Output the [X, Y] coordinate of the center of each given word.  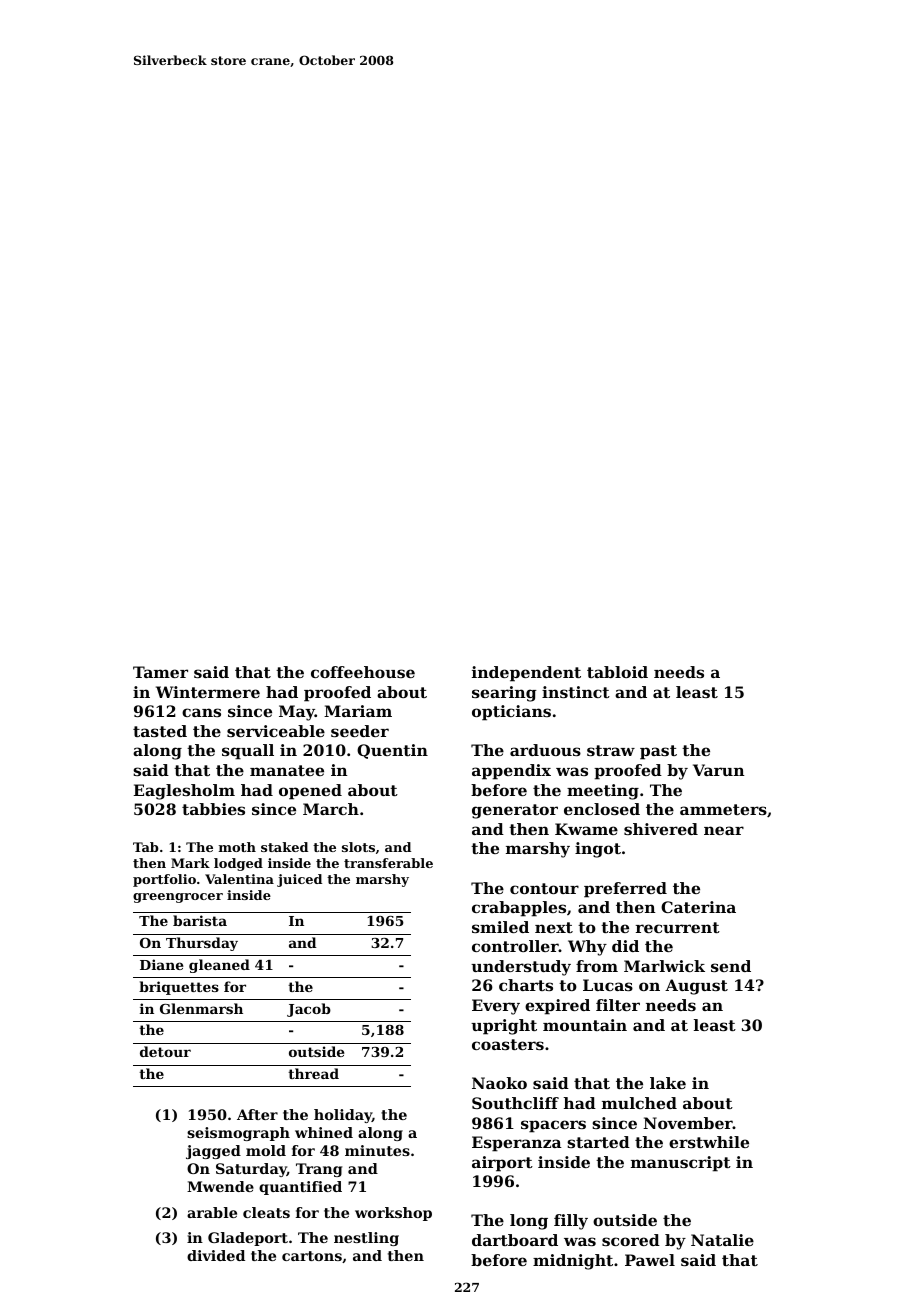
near [724, 830]
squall [248, 752]
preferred [625, 890]
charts [526, 985]
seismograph [238, 1134]
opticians [511, 713]
